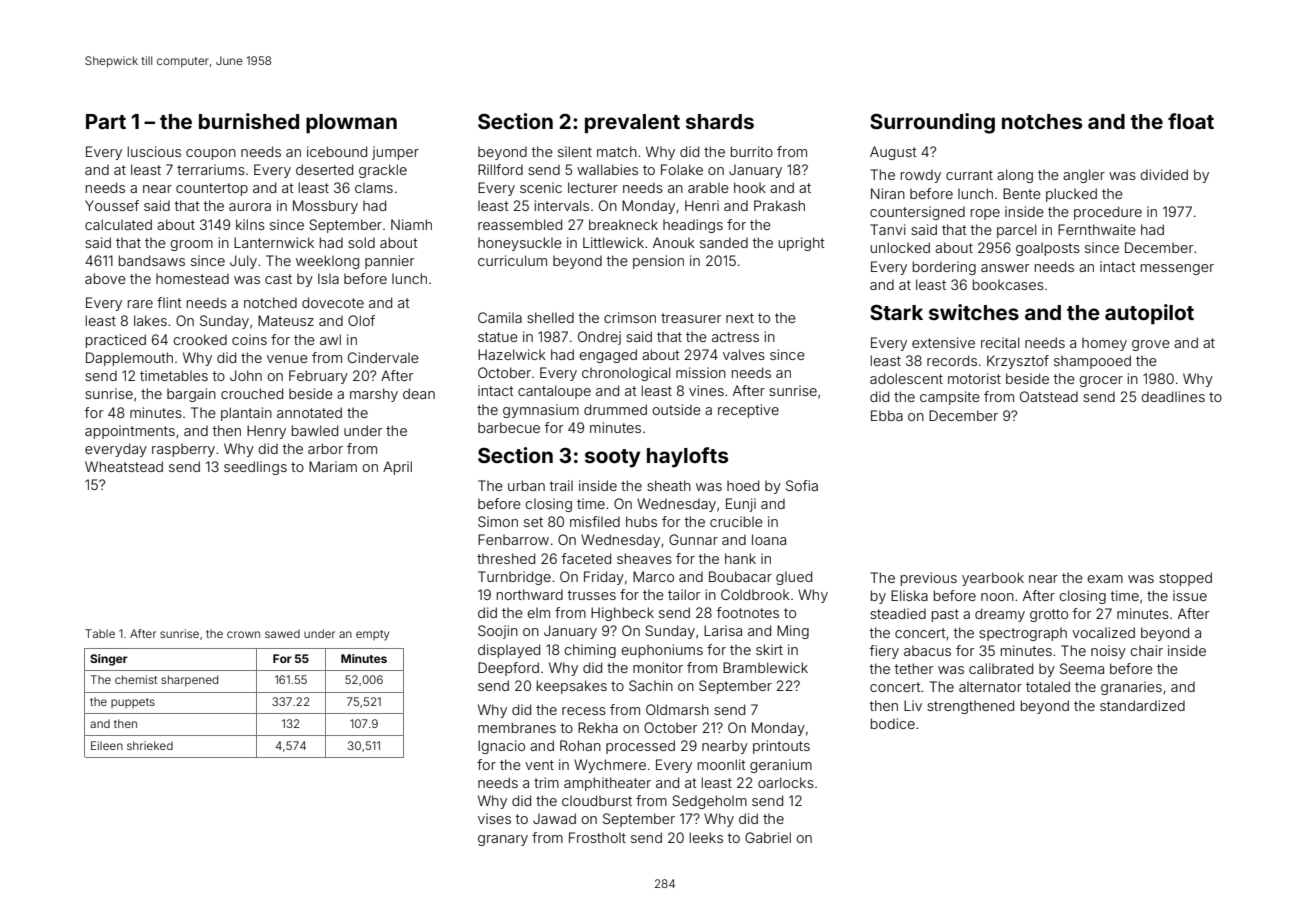 The height and width of the image is (924, 1308). I want to click on vises, so click(494, 818).
